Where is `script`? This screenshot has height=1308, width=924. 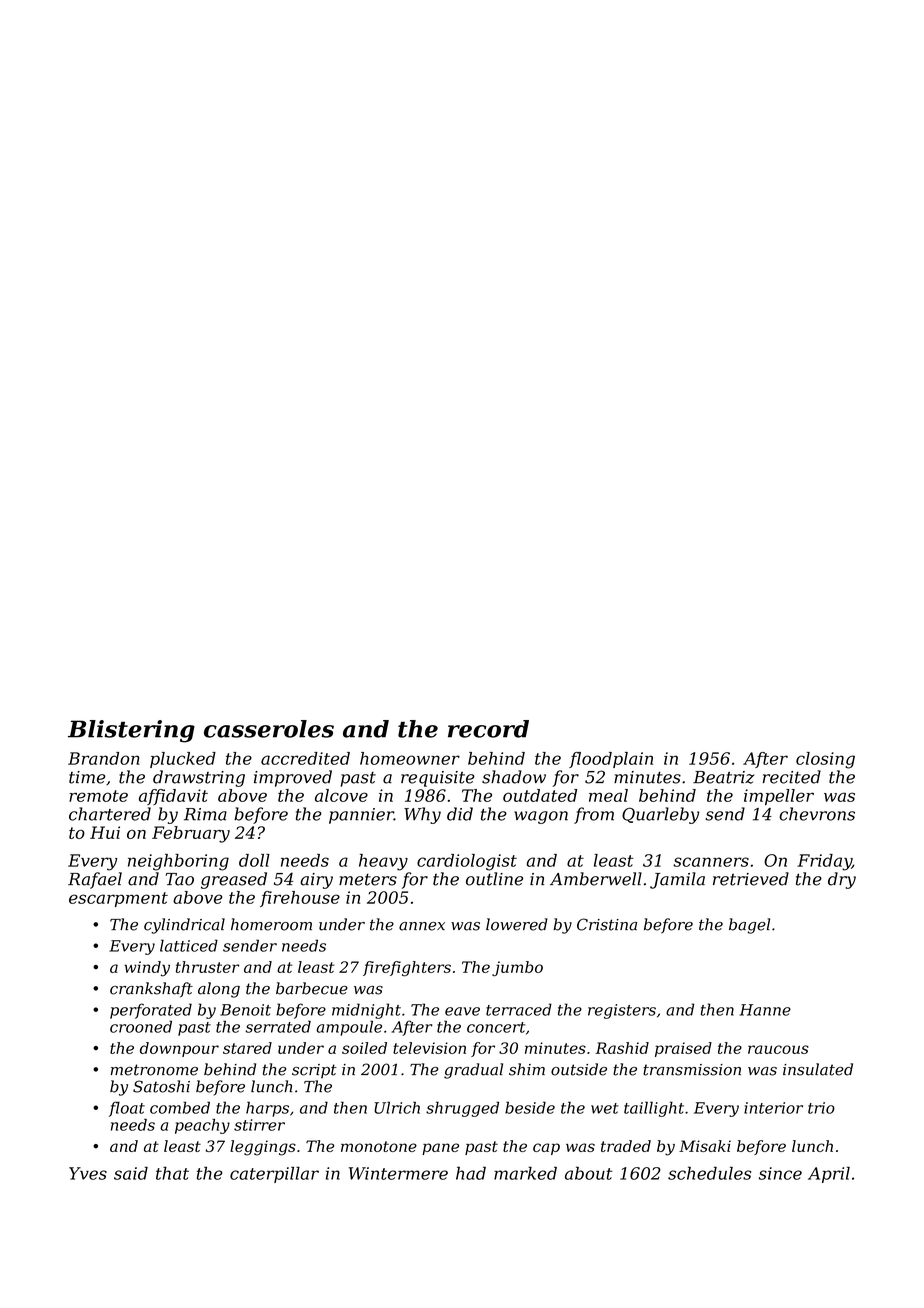 script is located at coordinates (314, 1071).
